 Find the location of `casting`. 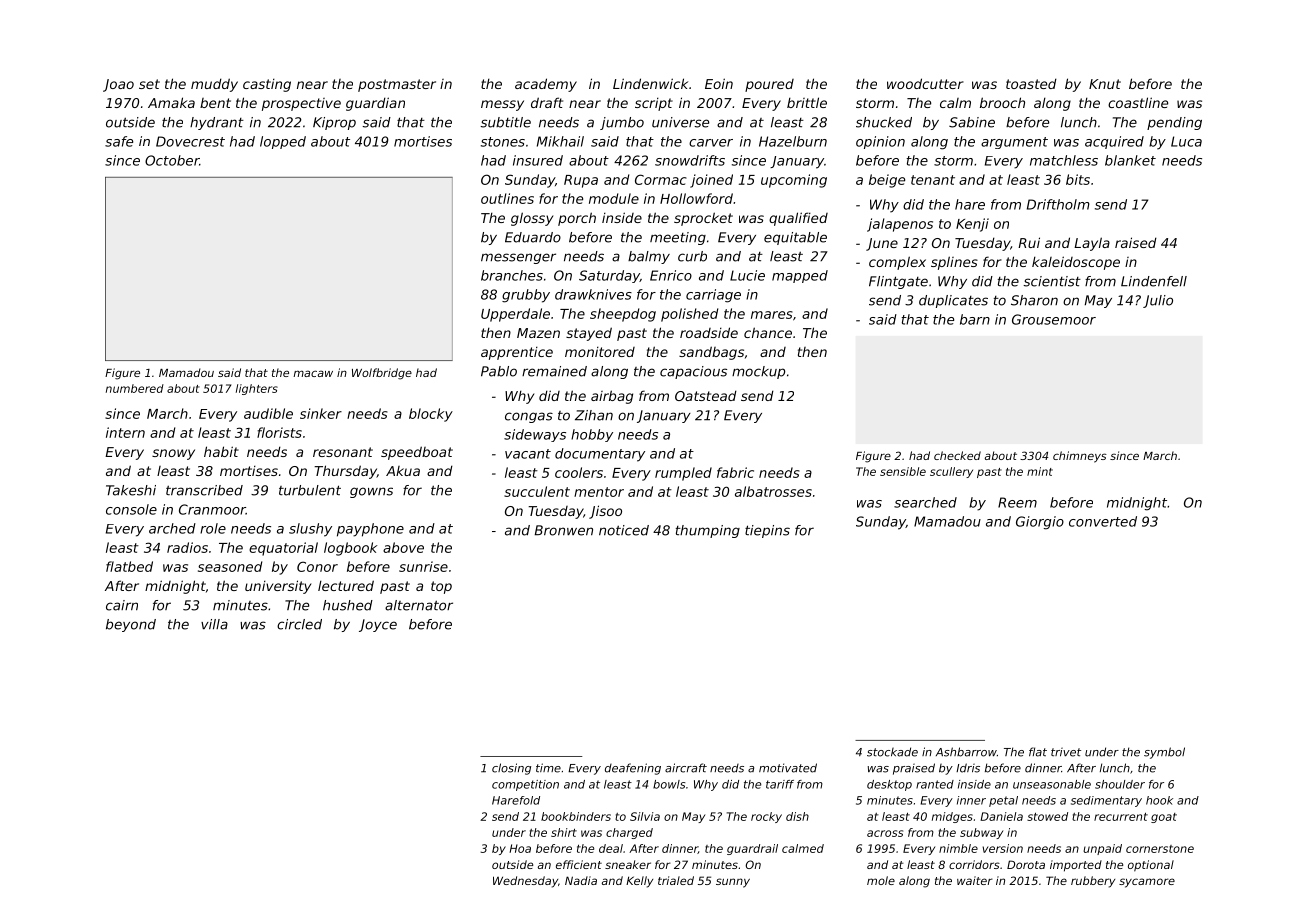

casting is located at coordinates (267, 85).
